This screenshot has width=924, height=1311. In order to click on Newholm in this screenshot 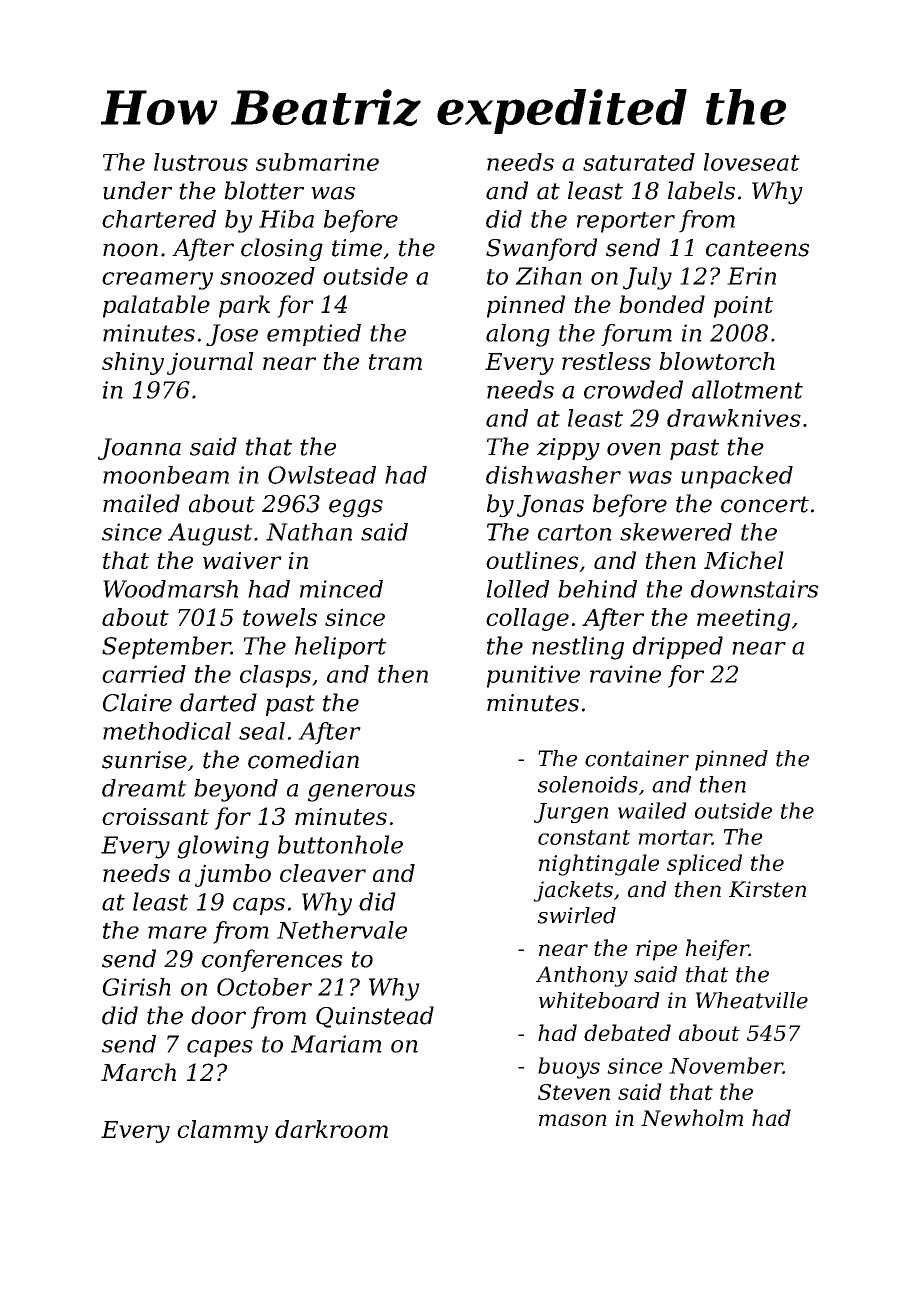, I will do `click(692, 1117)`.
